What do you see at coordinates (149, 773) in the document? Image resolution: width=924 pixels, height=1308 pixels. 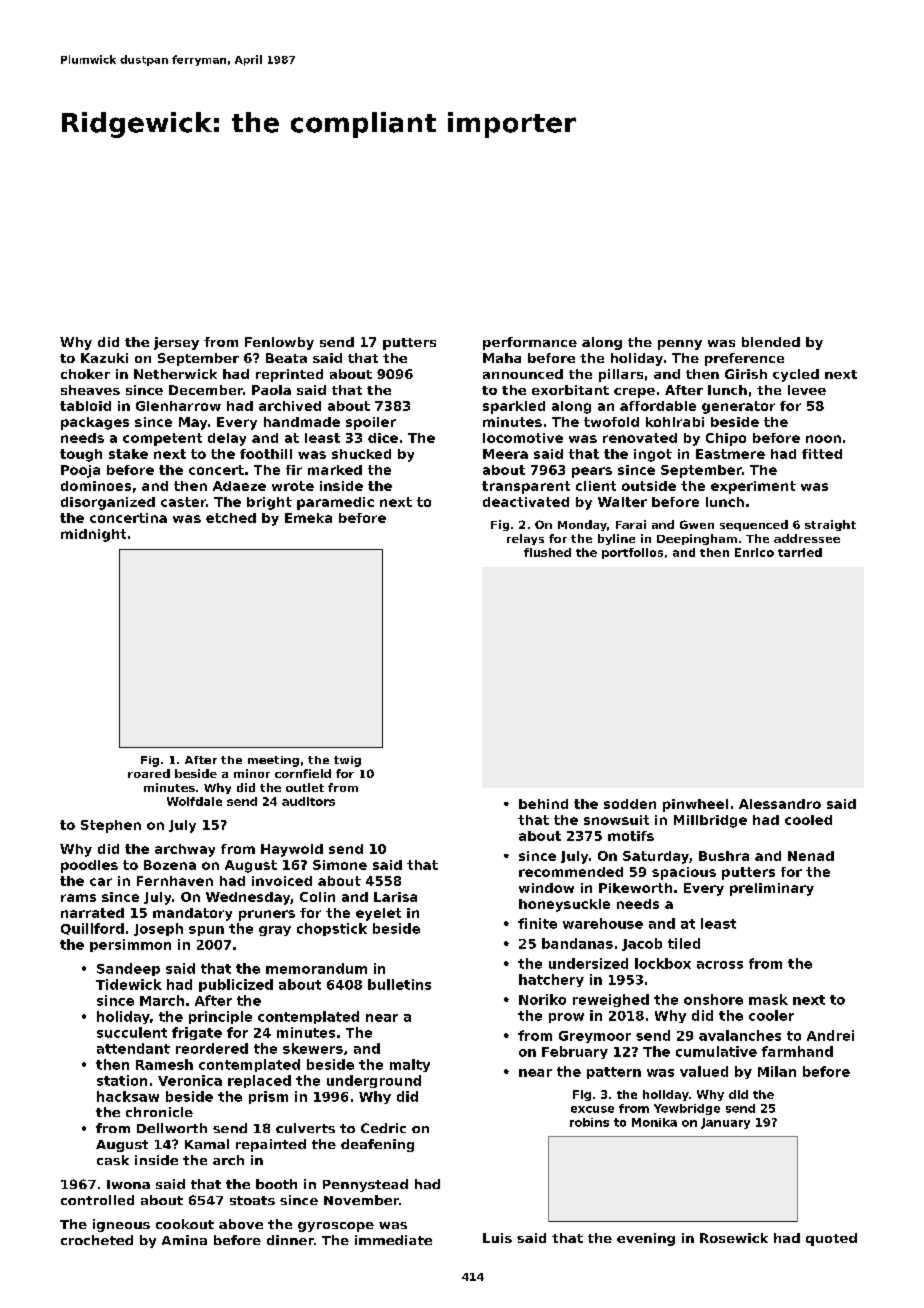 I see `roared` at bounding box center [149, 773].
